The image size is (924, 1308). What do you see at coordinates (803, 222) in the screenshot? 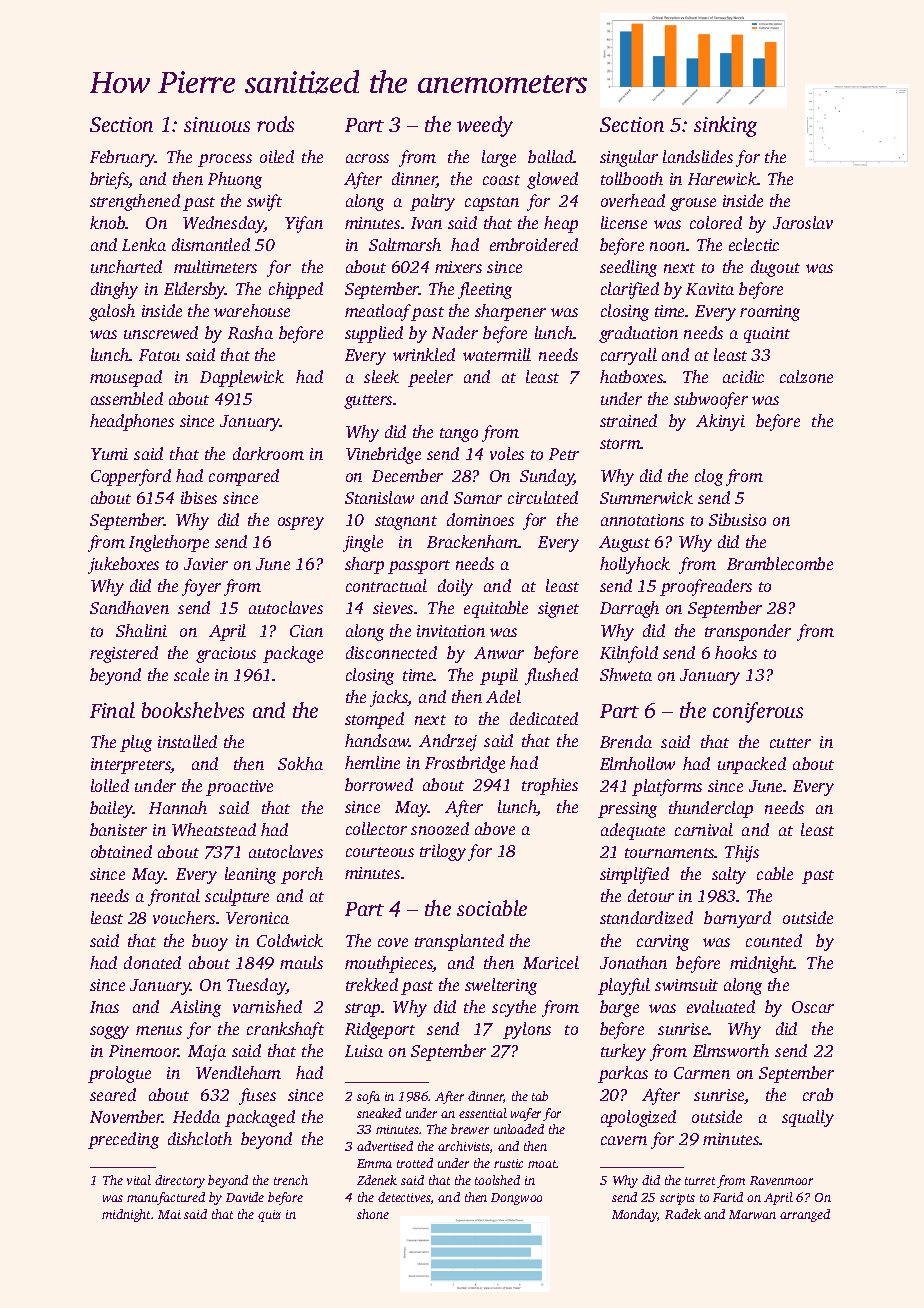
I see `Jaroslav` at bounding box center [803, 222].
